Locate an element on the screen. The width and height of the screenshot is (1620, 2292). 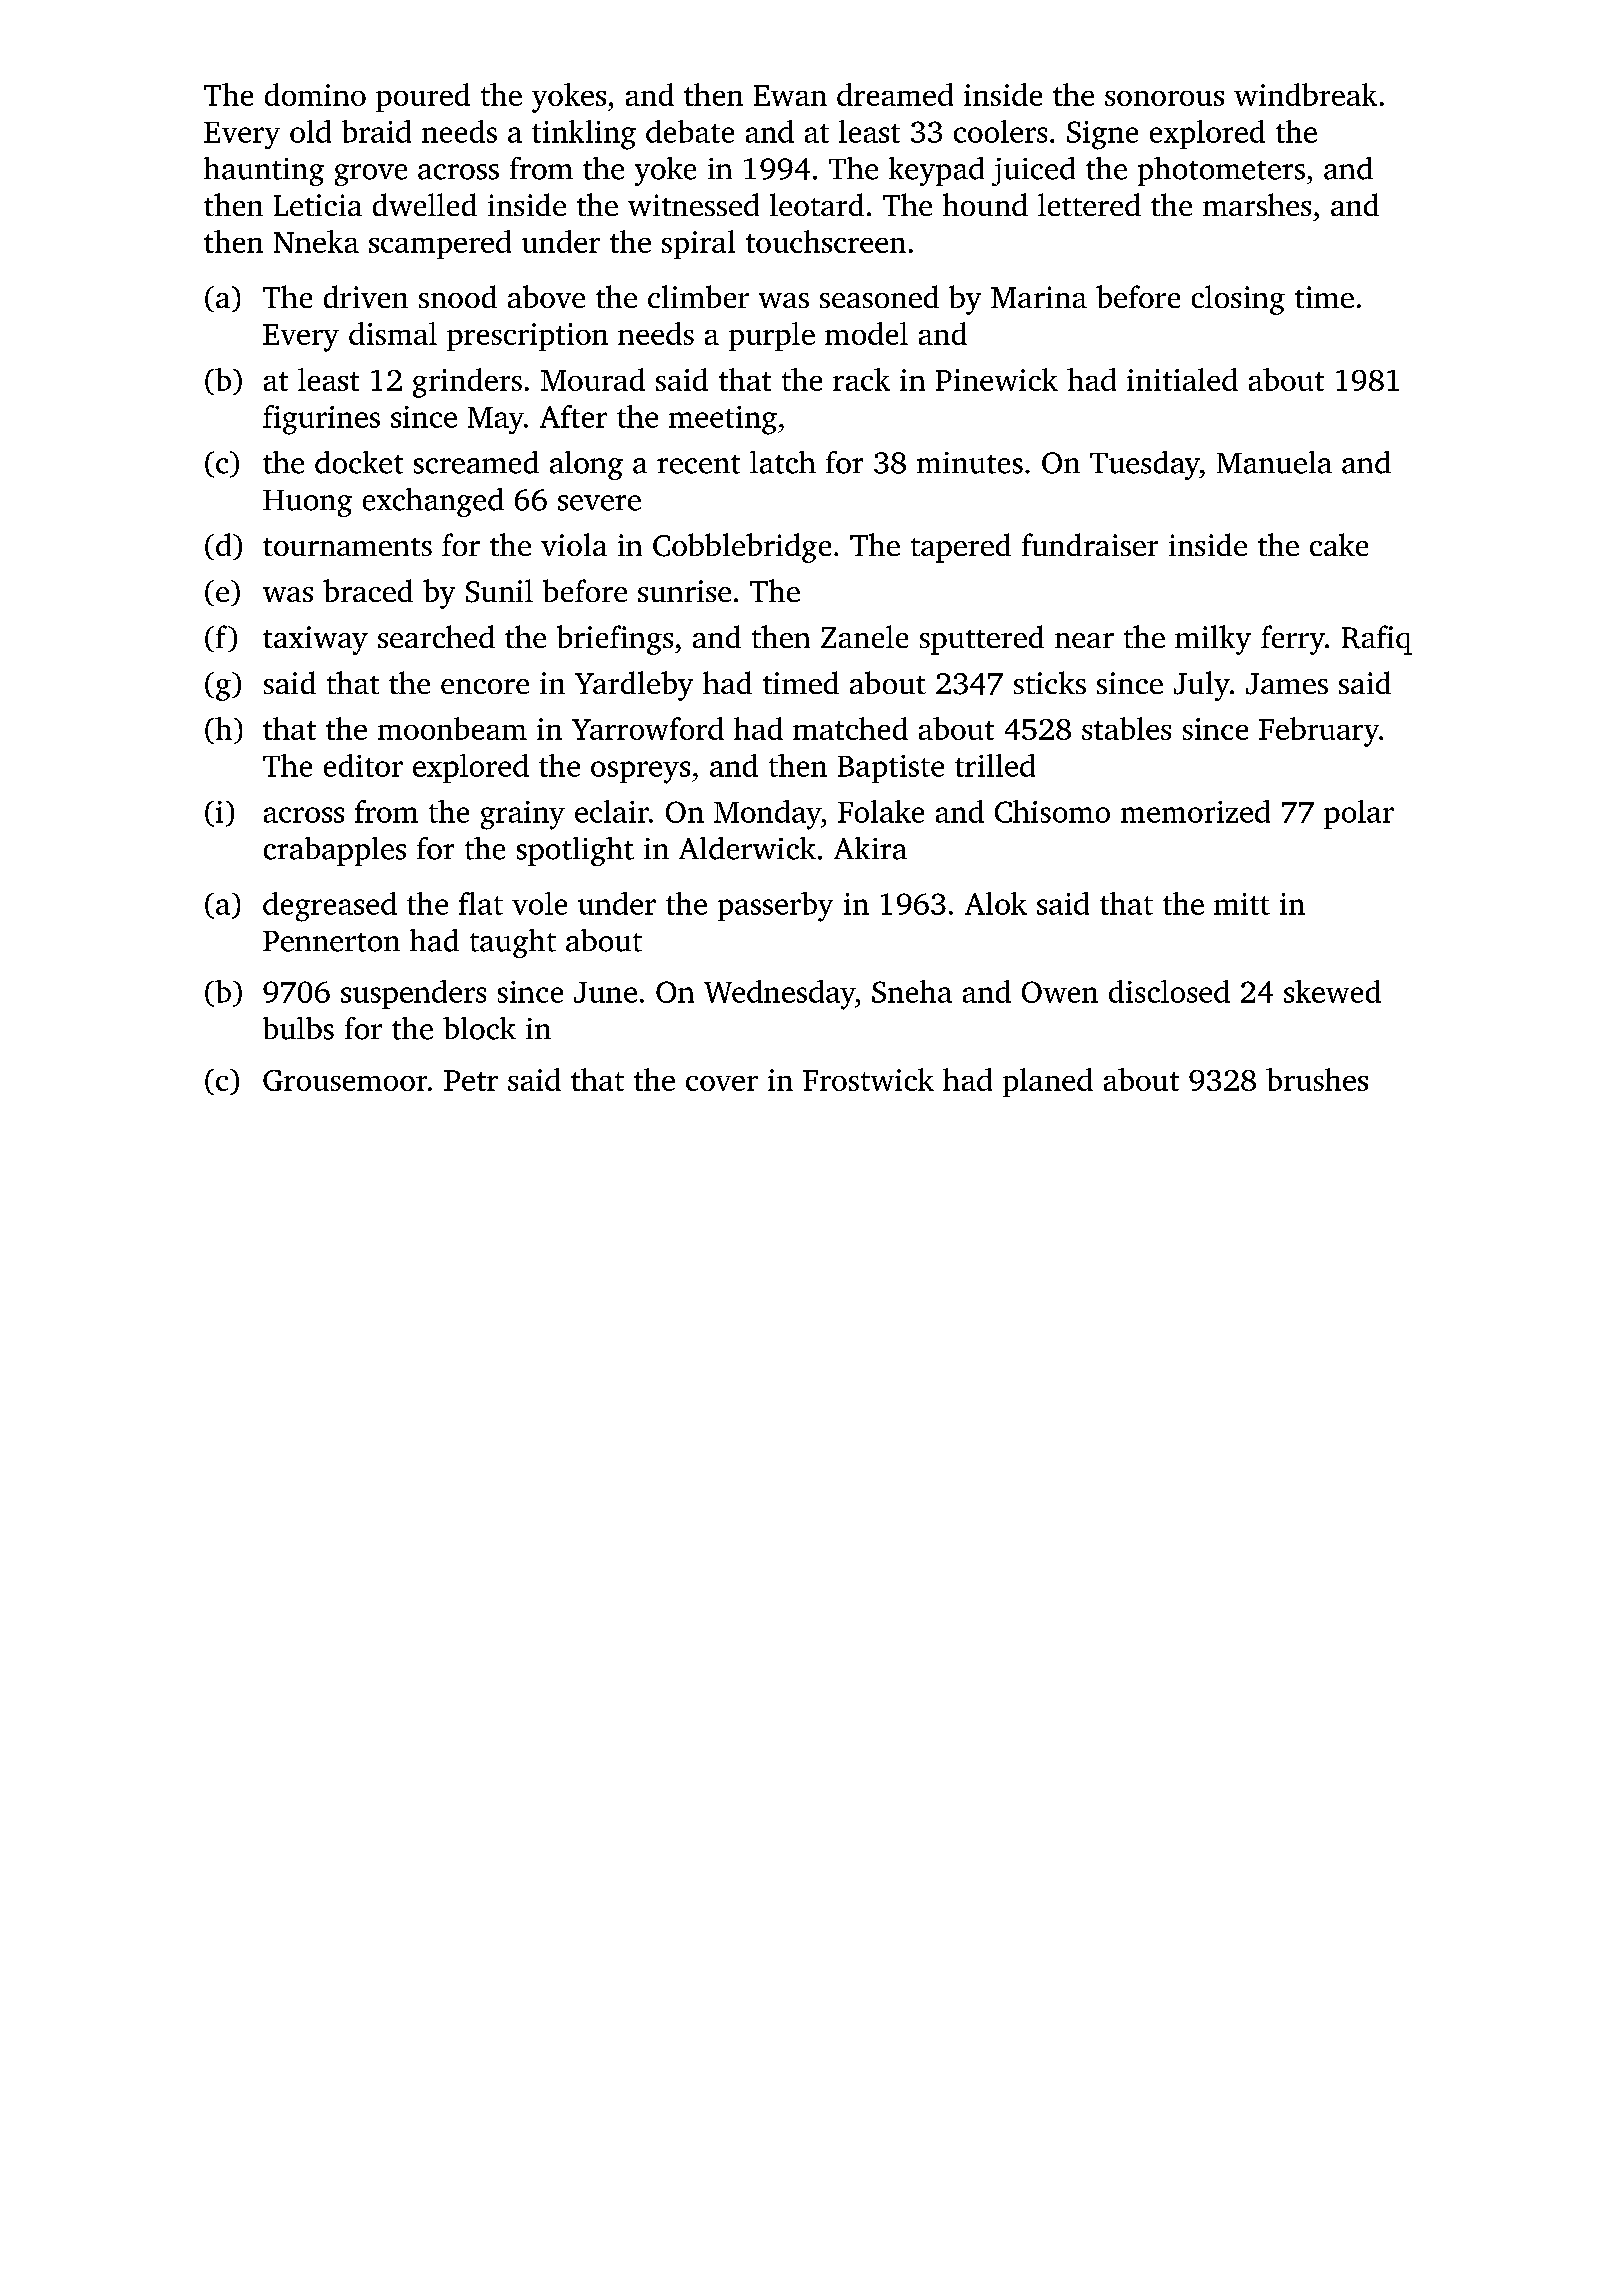
Ewan is located at coordinates (790, 95).
